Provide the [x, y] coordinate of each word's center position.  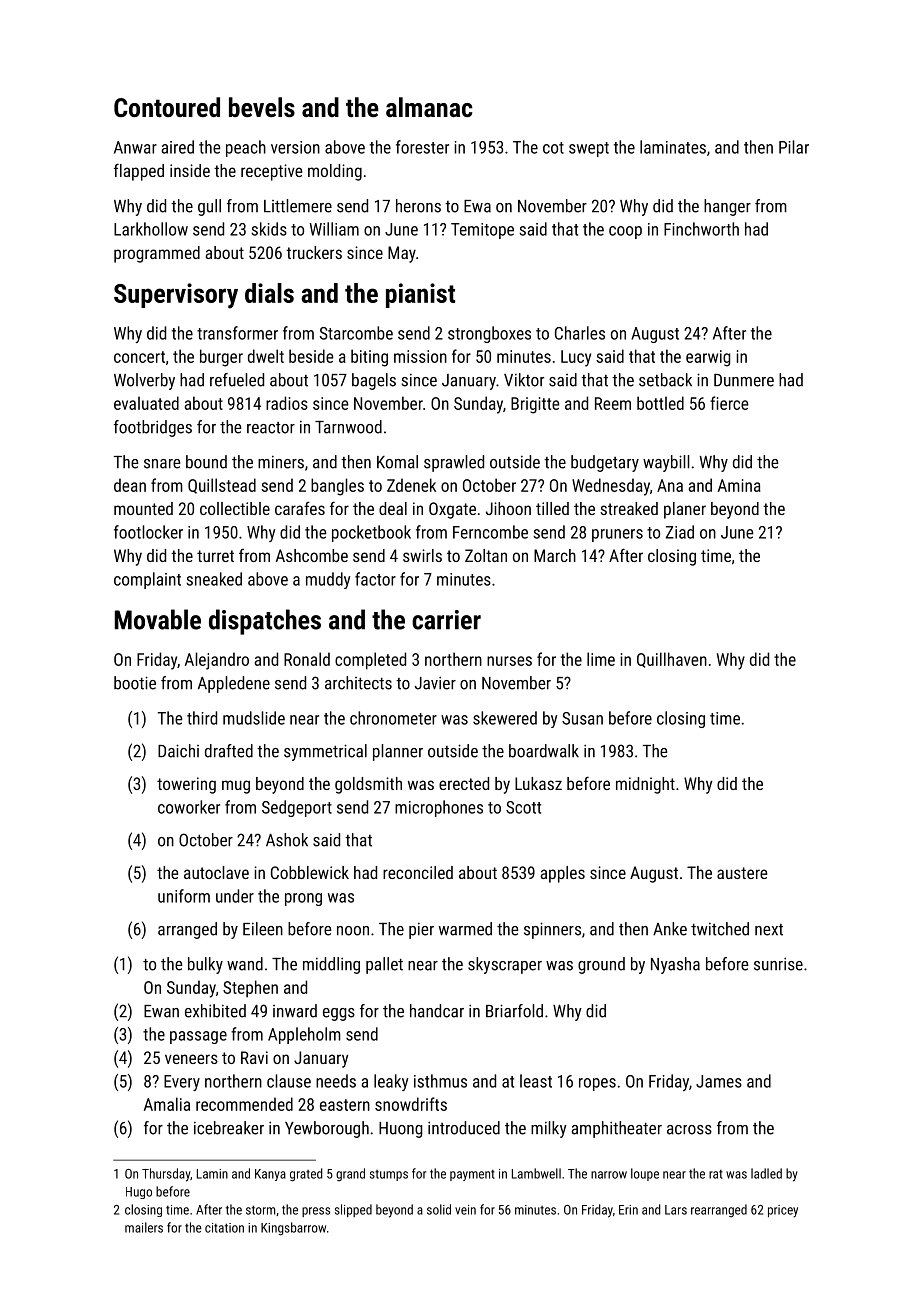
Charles [580, 333]
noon [353, 931]
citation [224, 1228]
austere [742, 873]
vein [465, 1210]
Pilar [794, 147]
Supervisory [176, 296]
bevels [262, 107]
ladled [766, 1173]
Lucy [576, 358]
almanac [429, 107]
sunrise [778, 964]
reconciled [418, 872]
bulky [205, 965]
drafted [229, 751]
